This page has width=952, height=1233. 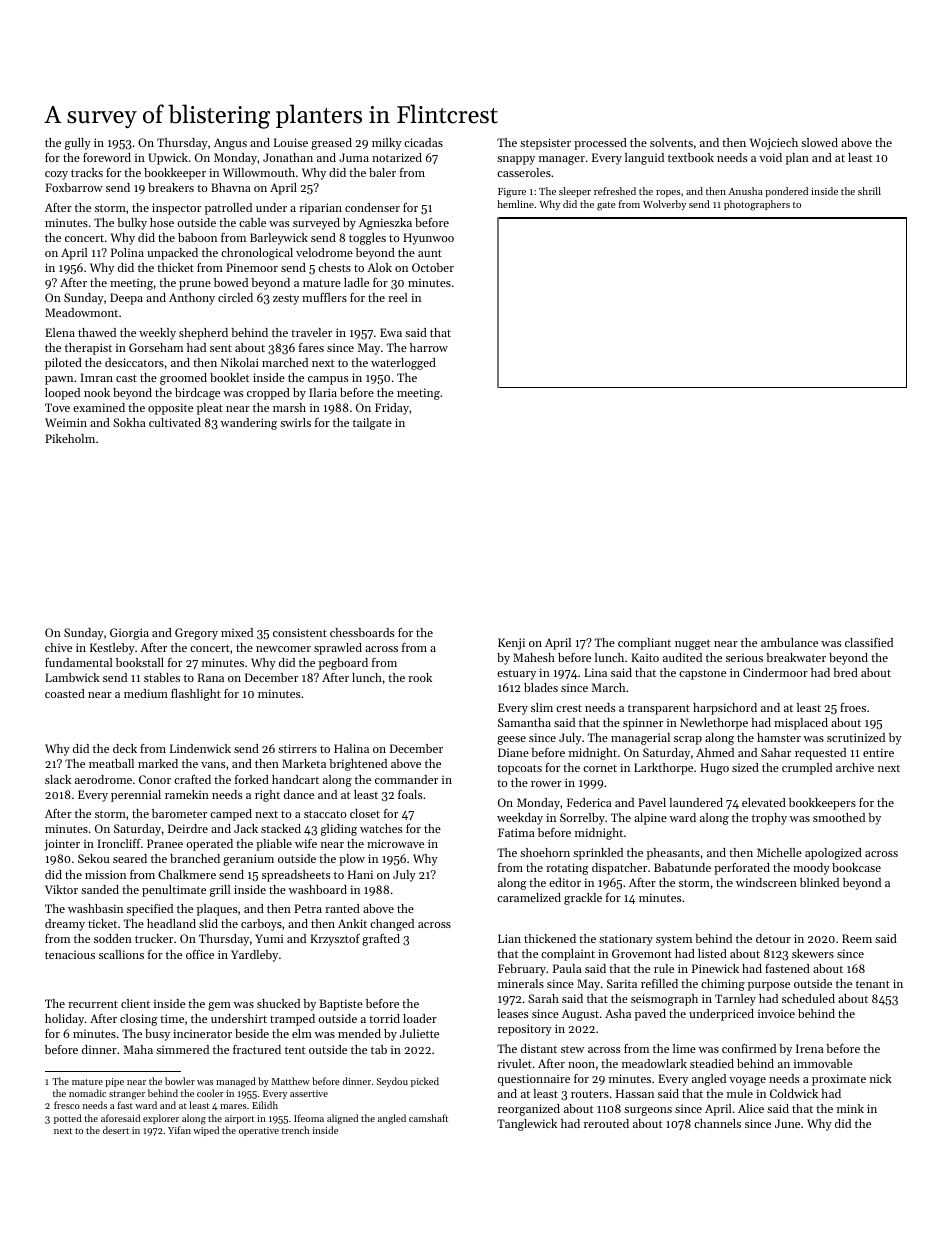 I want to click on cornet, so click(x=600, y=768).
